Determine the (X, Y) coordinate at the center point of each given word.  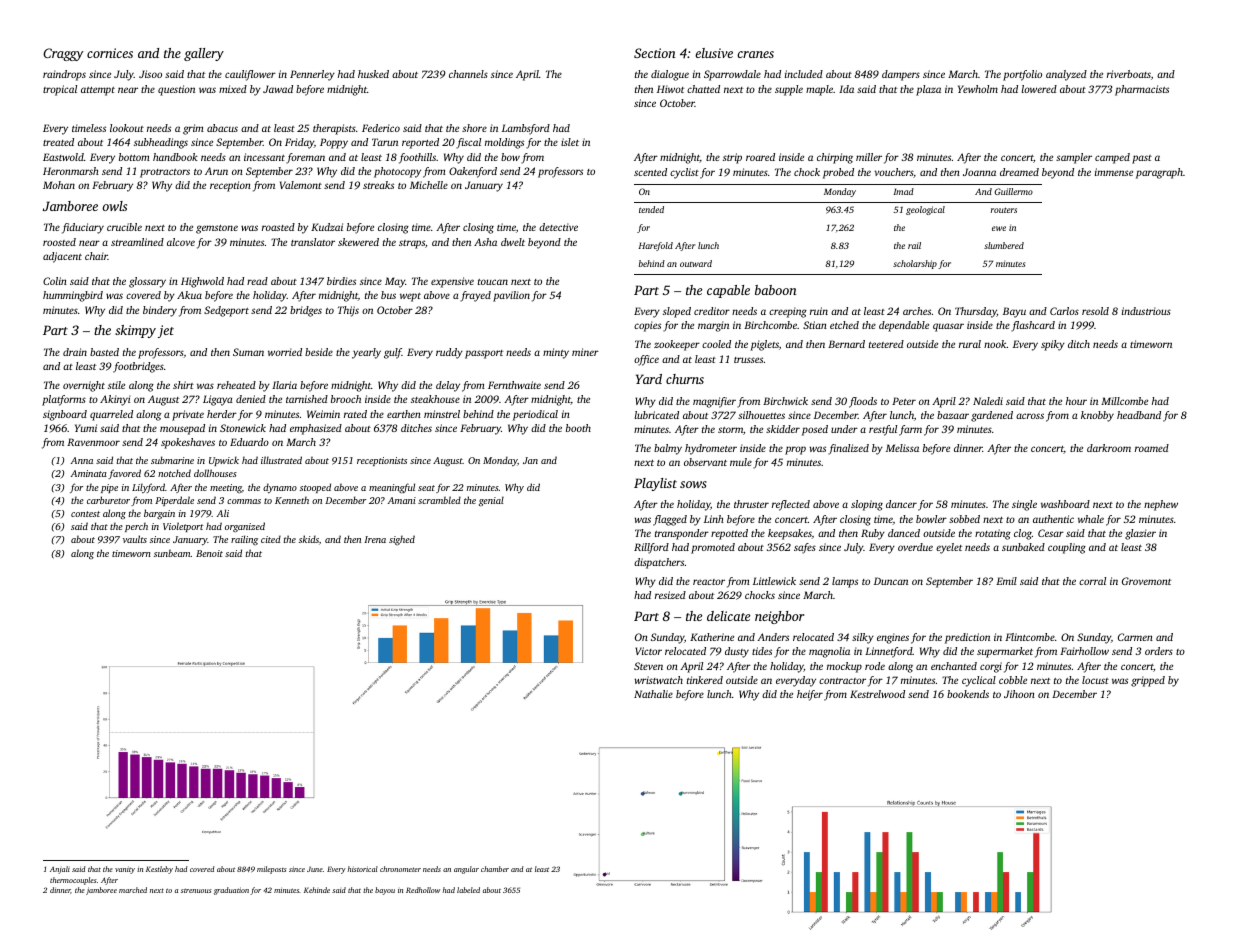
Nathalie (653, 694)
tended (651, 209)
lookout (127, 128)
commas (244, 501)
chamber (495, 869)
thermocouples (73, 881)
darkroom (1109, 448)
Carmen (1135, 637)
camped (1112, 158)
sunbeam (172, 553)
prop (795, 450)
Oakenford (473, 172)
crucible (124, 227)
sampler (1074, 158)
